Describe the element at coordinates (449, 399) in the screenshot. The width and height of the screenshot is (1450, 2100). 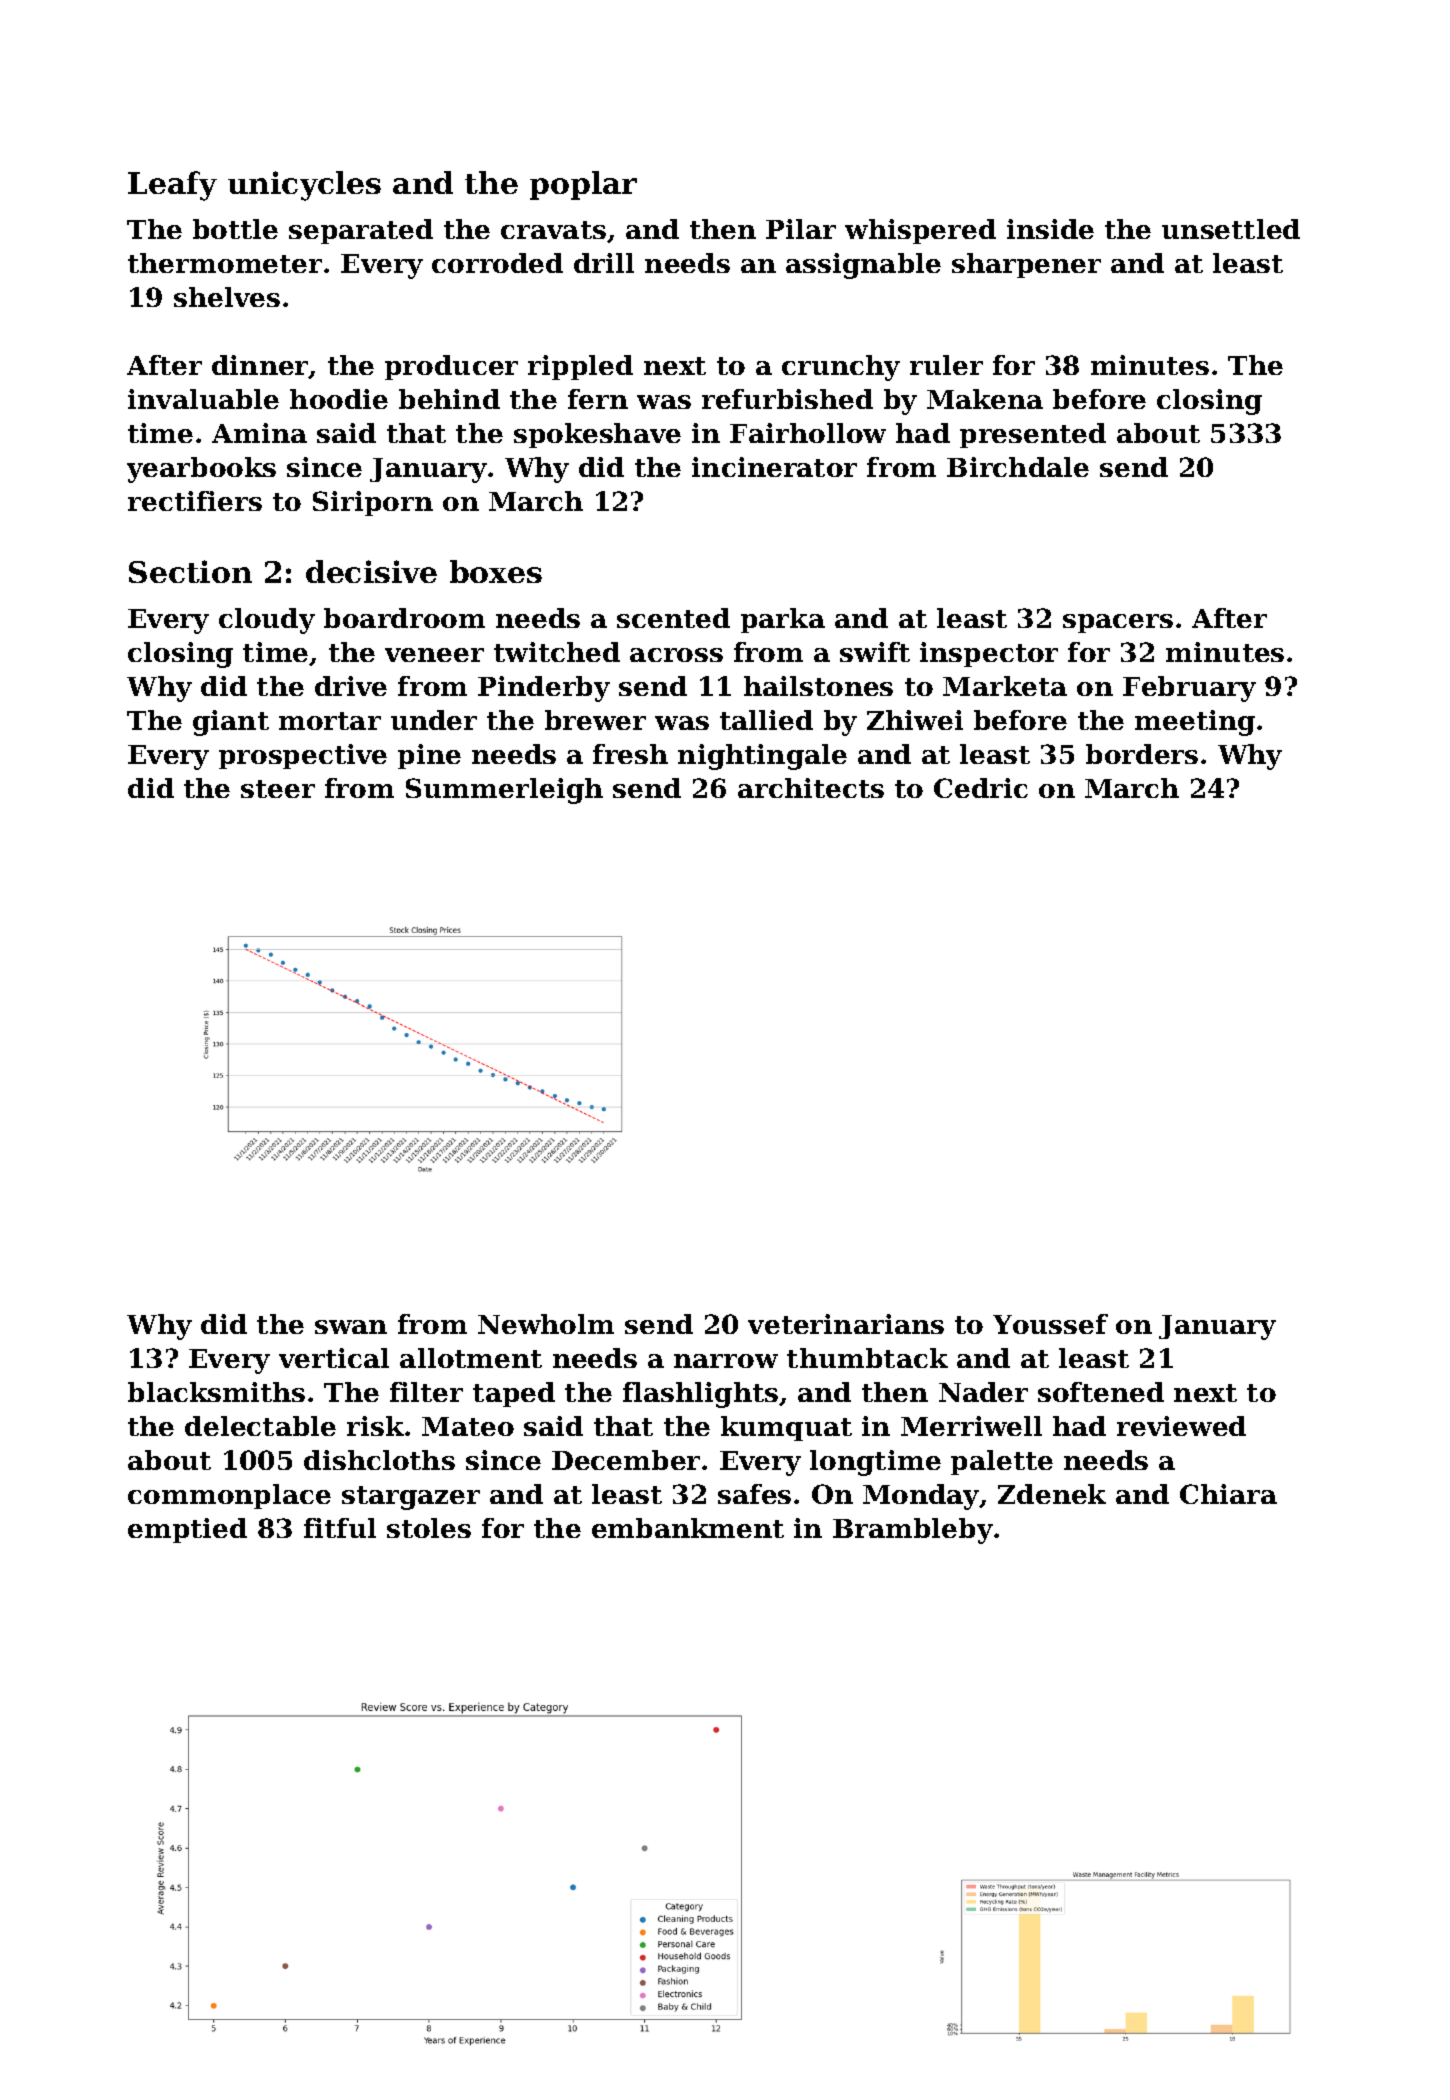
I see `behind` at that location.
